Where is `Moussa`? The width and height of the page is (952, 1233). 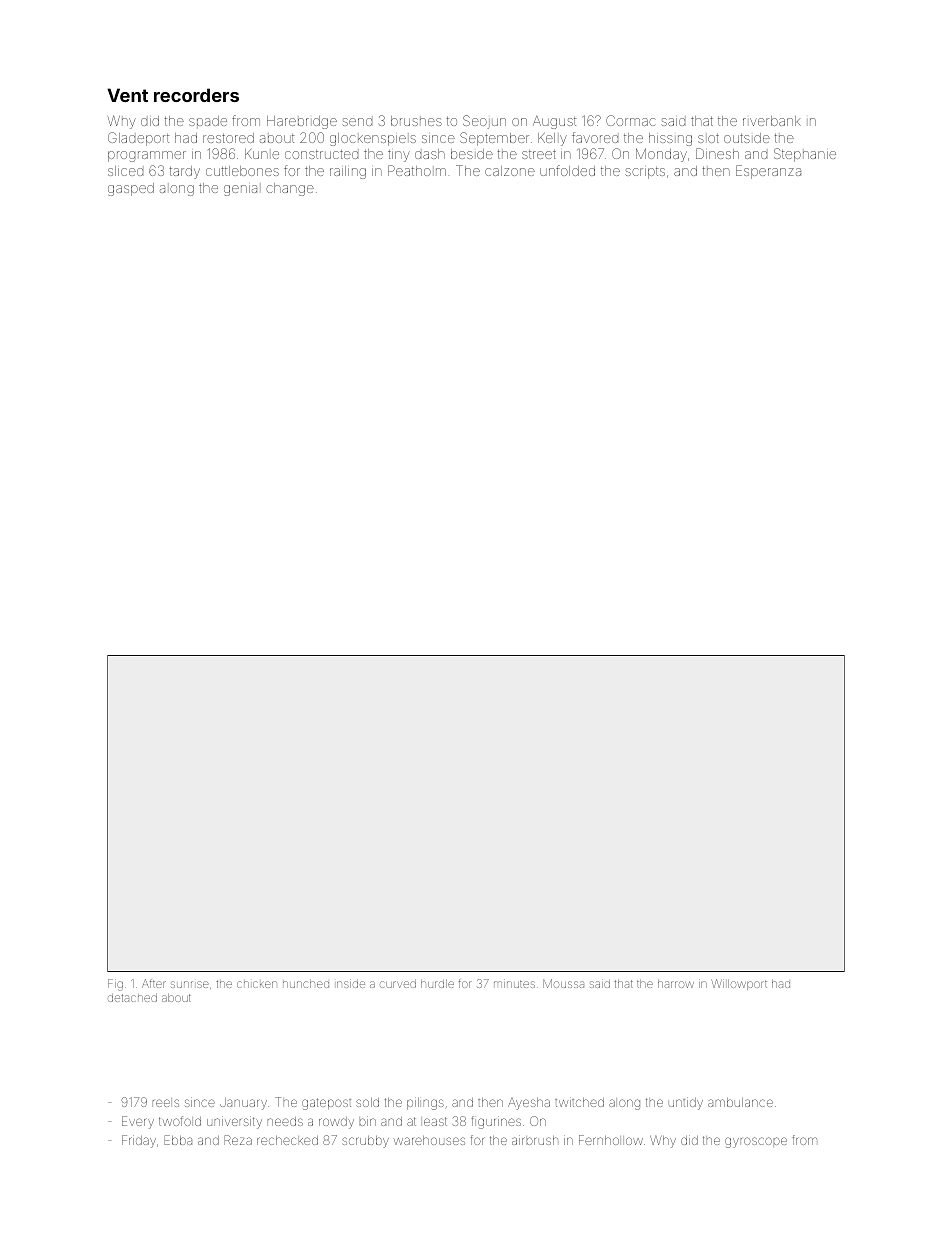
Moussa is located at coordinates (563, 983).
